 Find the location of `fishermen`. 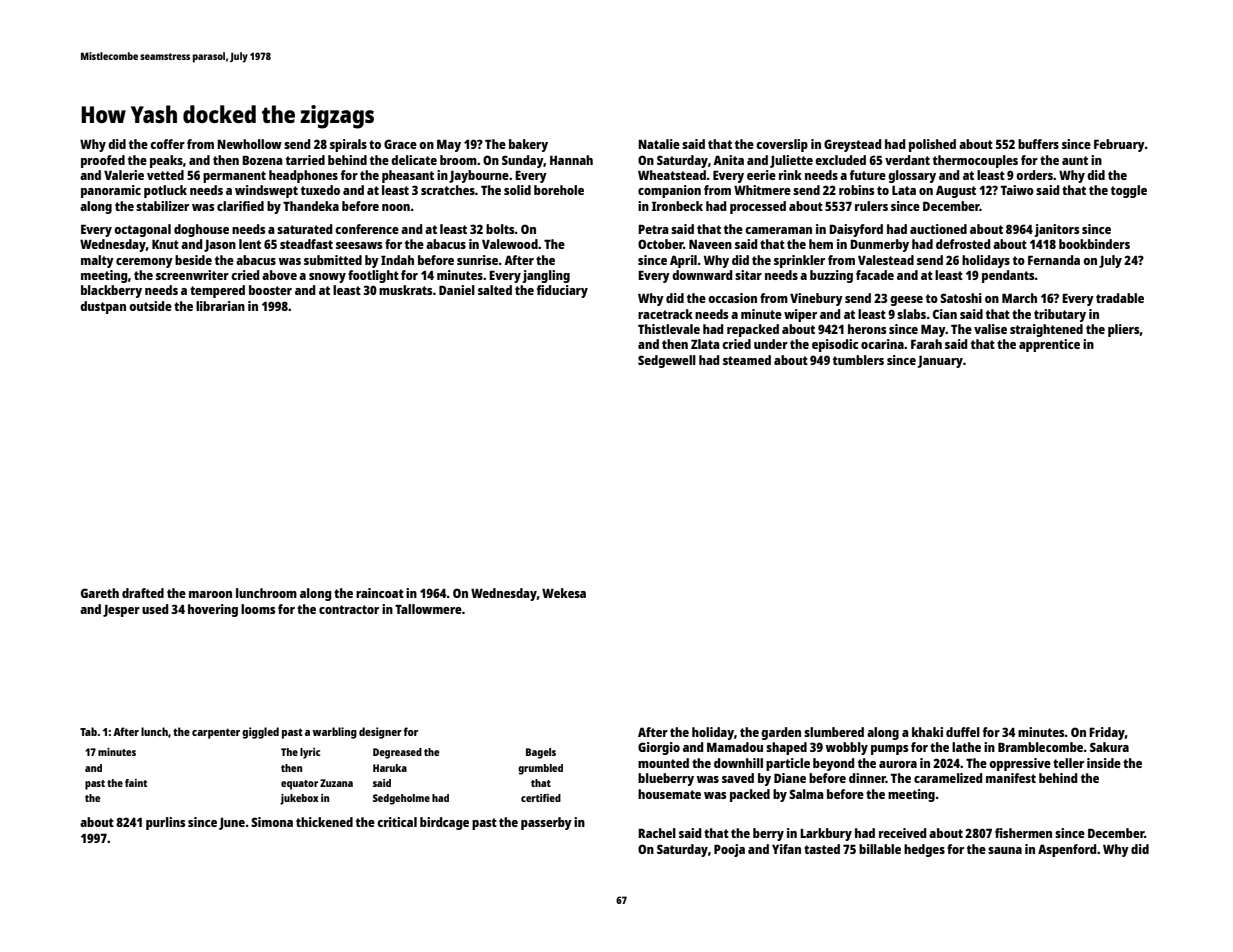

fishermen is located at coordinates (1023, 833).
